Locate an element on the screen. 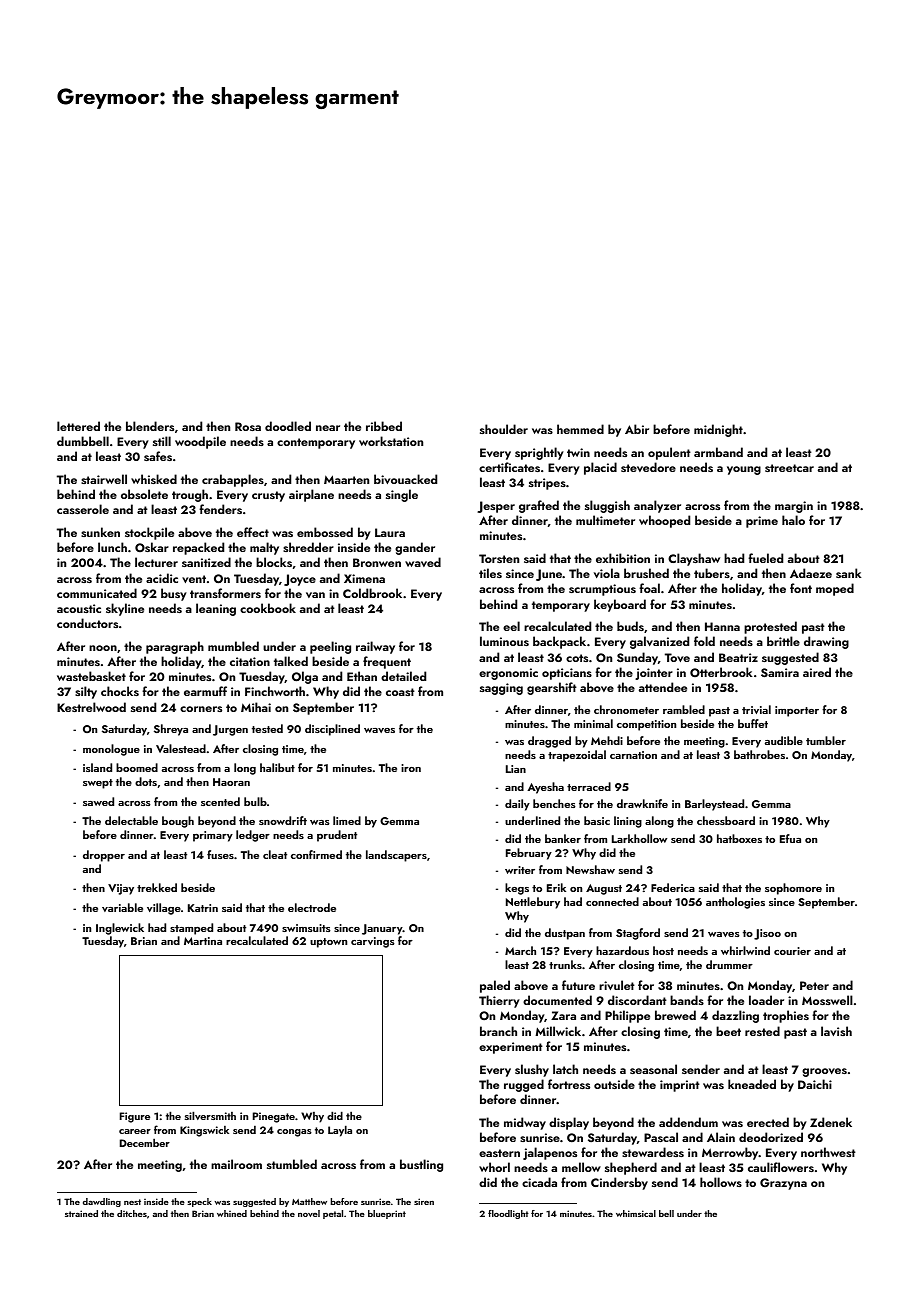  streetcar is located at coordinates (789, 468).
